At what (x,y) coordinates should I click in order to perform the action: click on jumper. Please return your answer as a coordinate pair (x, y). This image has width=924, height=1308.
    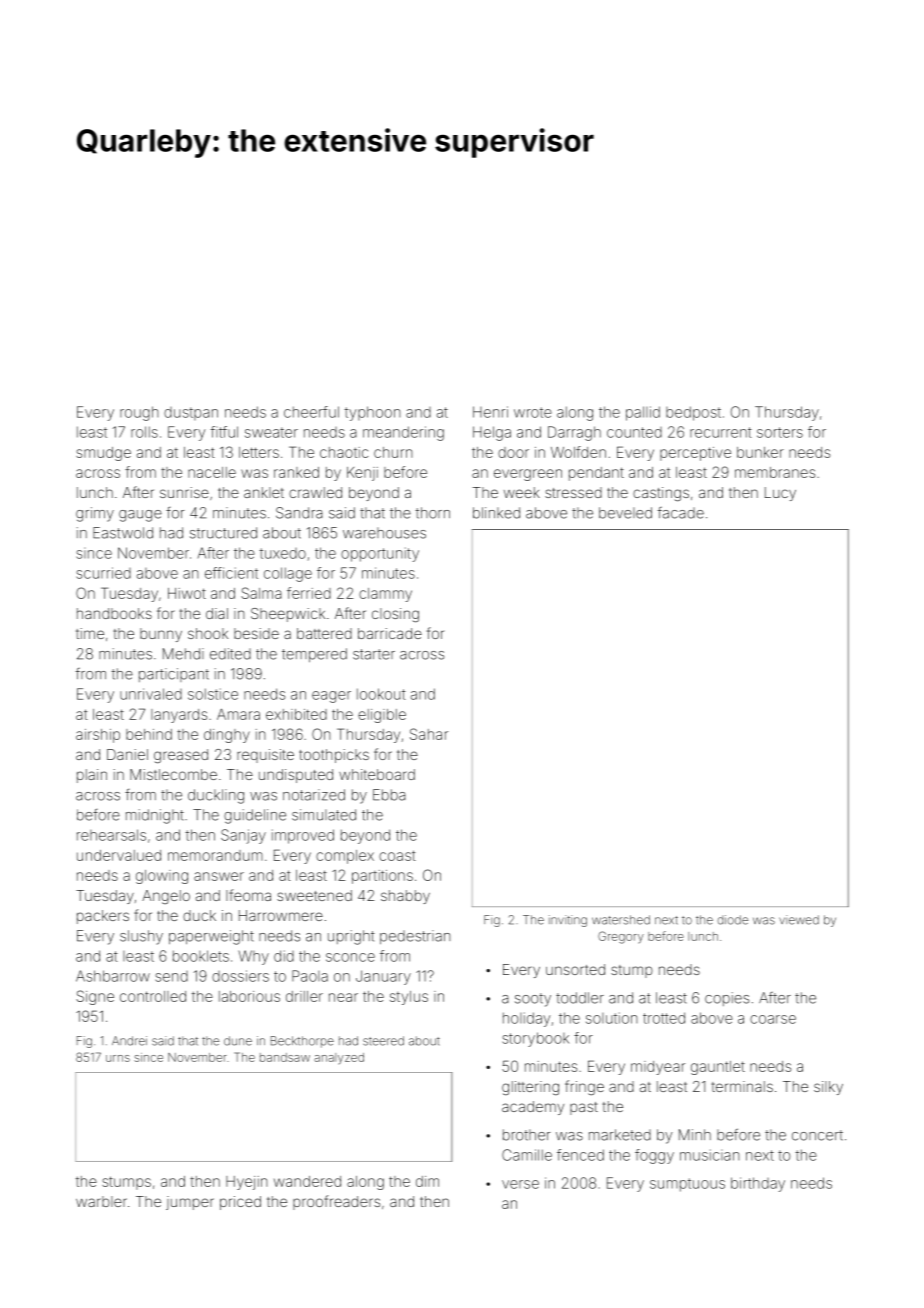
    Looking at the image, I should click on (190, 1203).
